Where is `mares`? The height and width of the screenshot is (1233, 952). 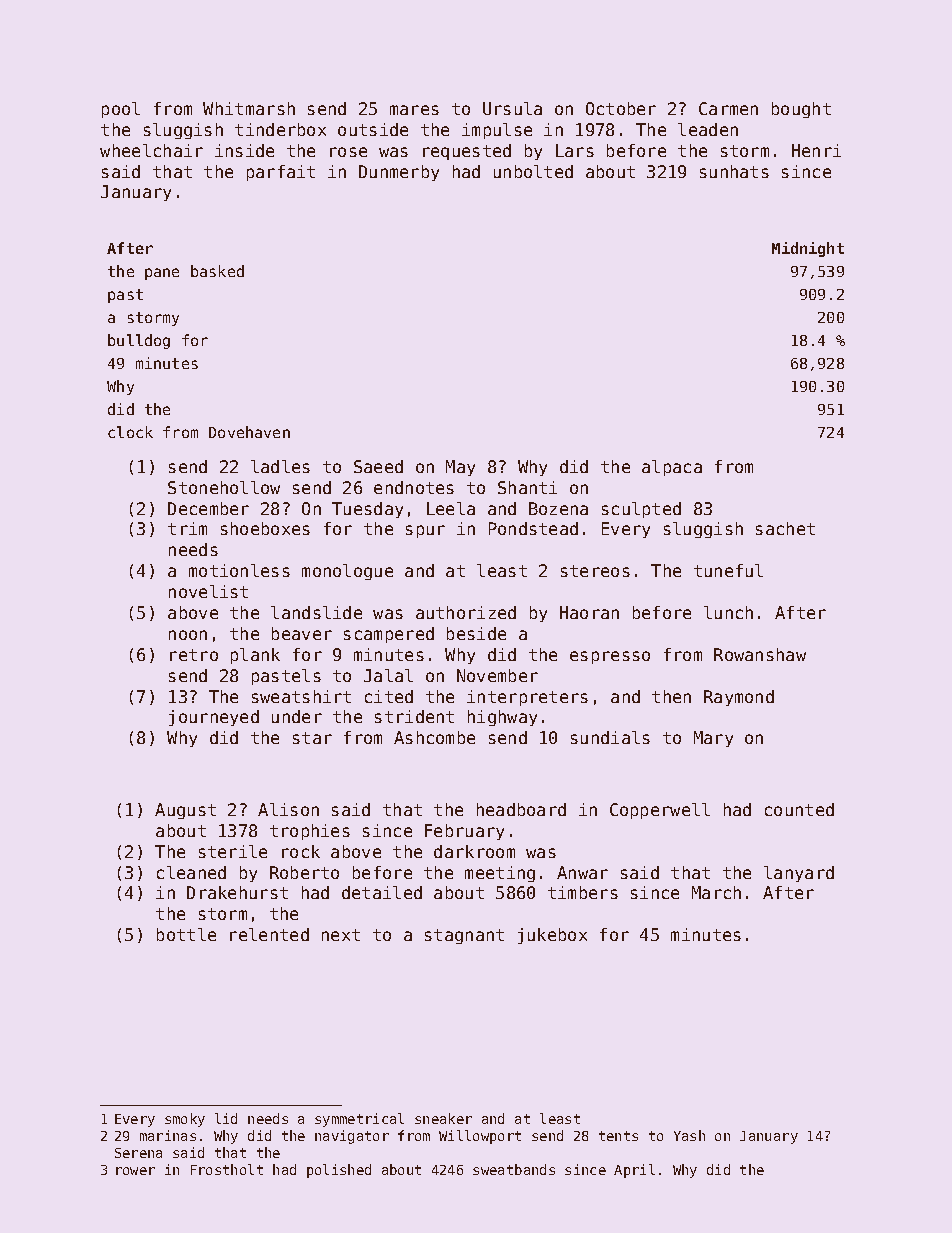 mares is located at coordinates (414, 110).
